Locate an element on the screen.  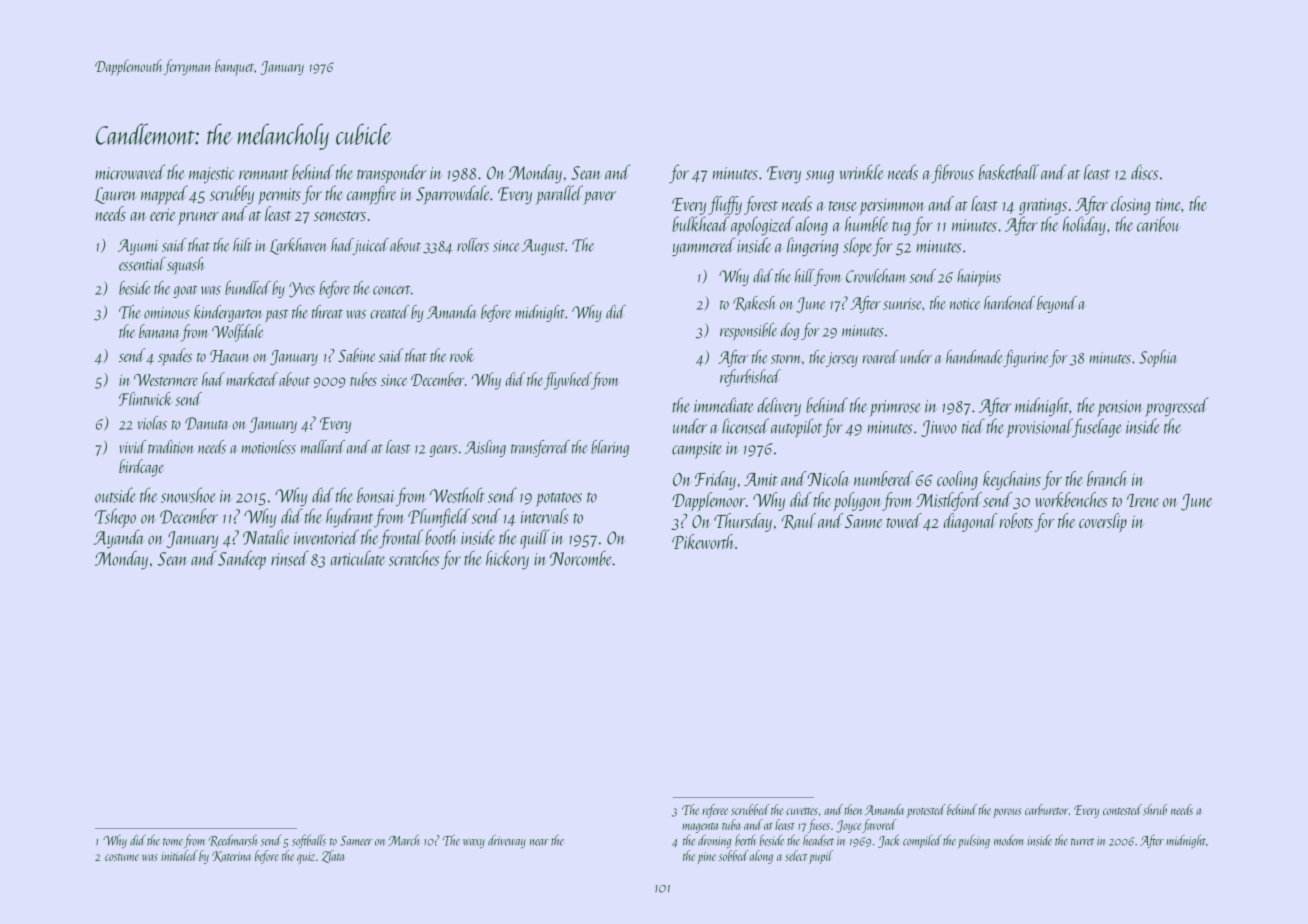
diagonal is located at coordinates (970, 522).
